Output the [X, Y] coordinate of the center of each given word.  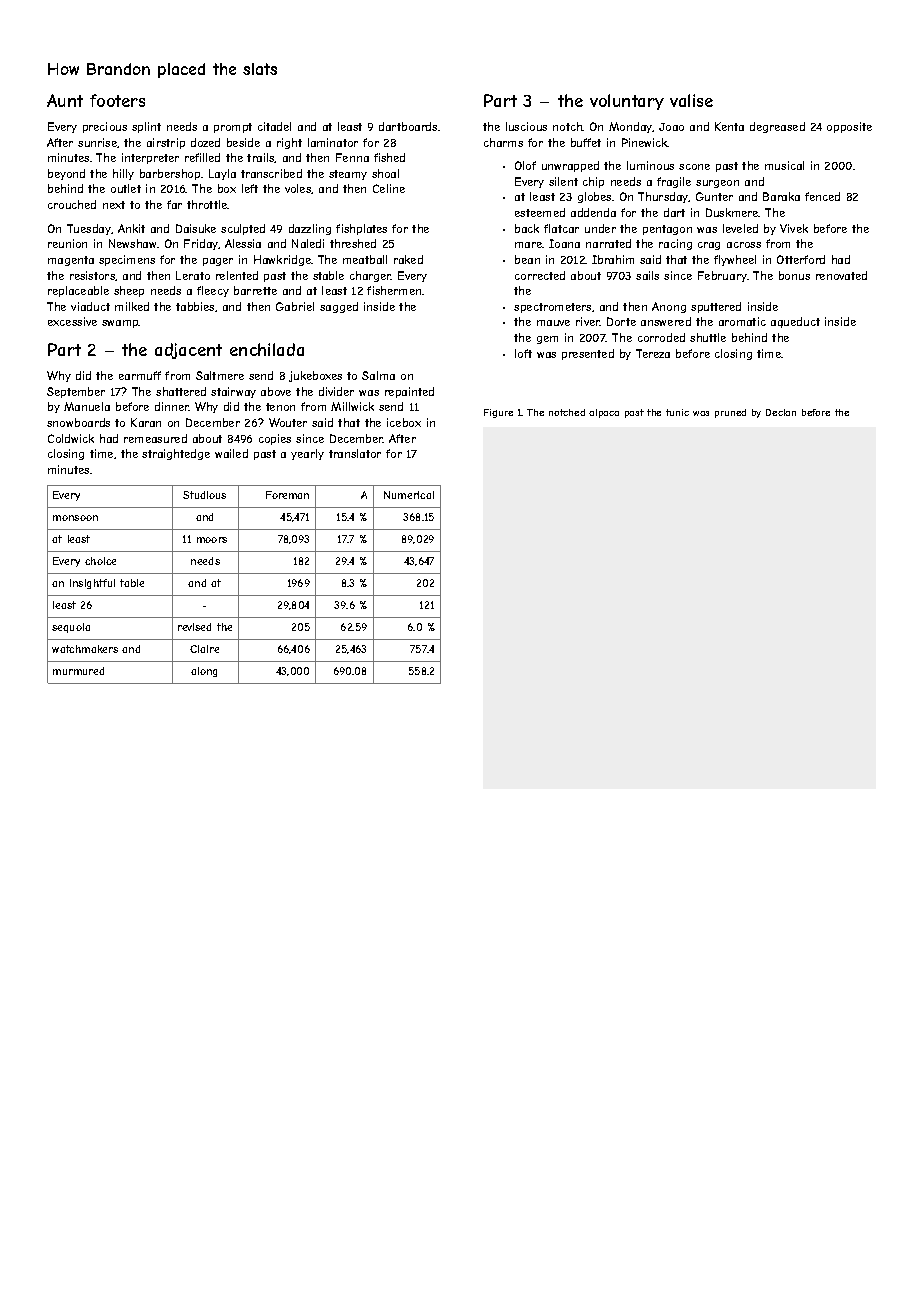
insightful [92, 584]
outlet [126, 188]
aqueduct [795, 322]
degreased [777, 127]
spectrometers [552, 308]
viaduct [90, 306]
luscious [526, 126]
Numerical [409, 495]
